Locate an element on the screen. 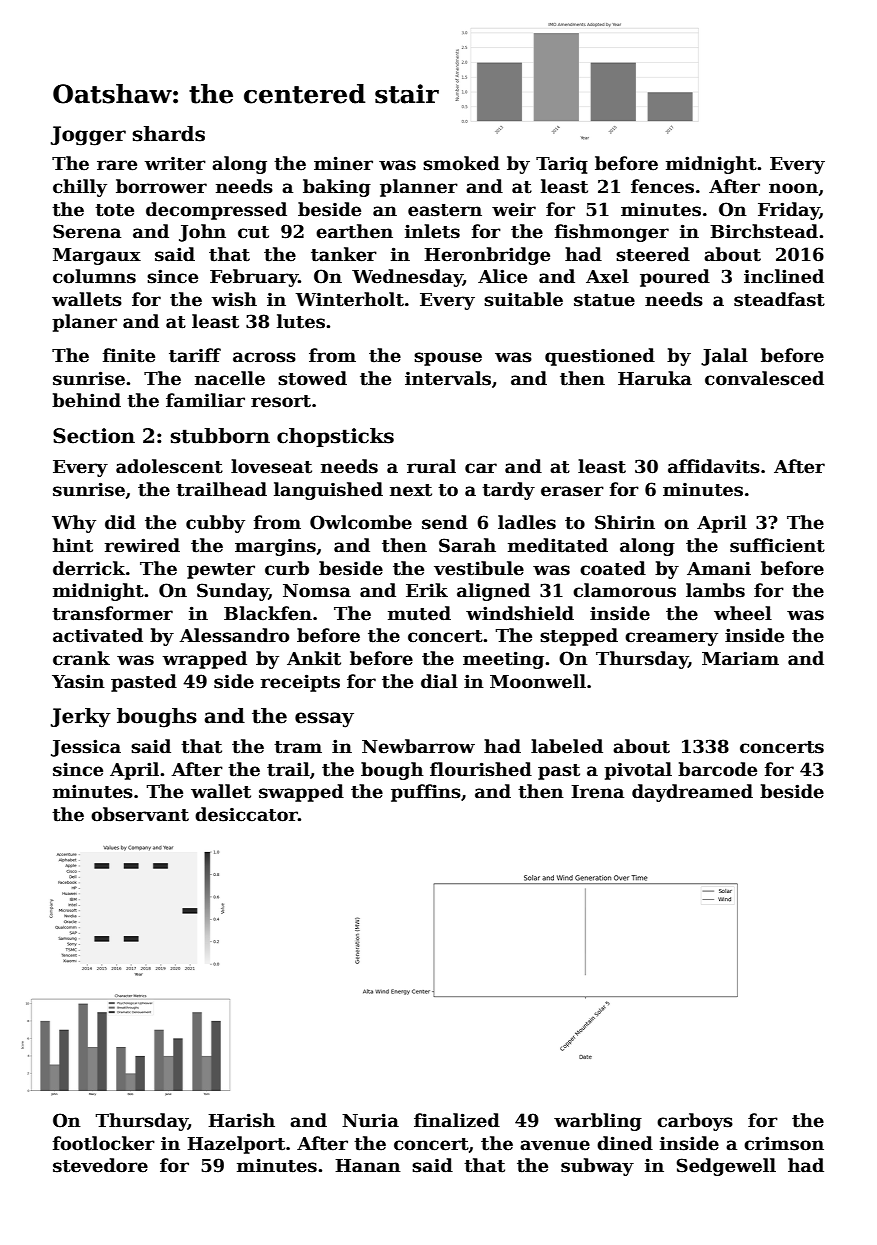  smoked is located at coordinates (461, 163).
